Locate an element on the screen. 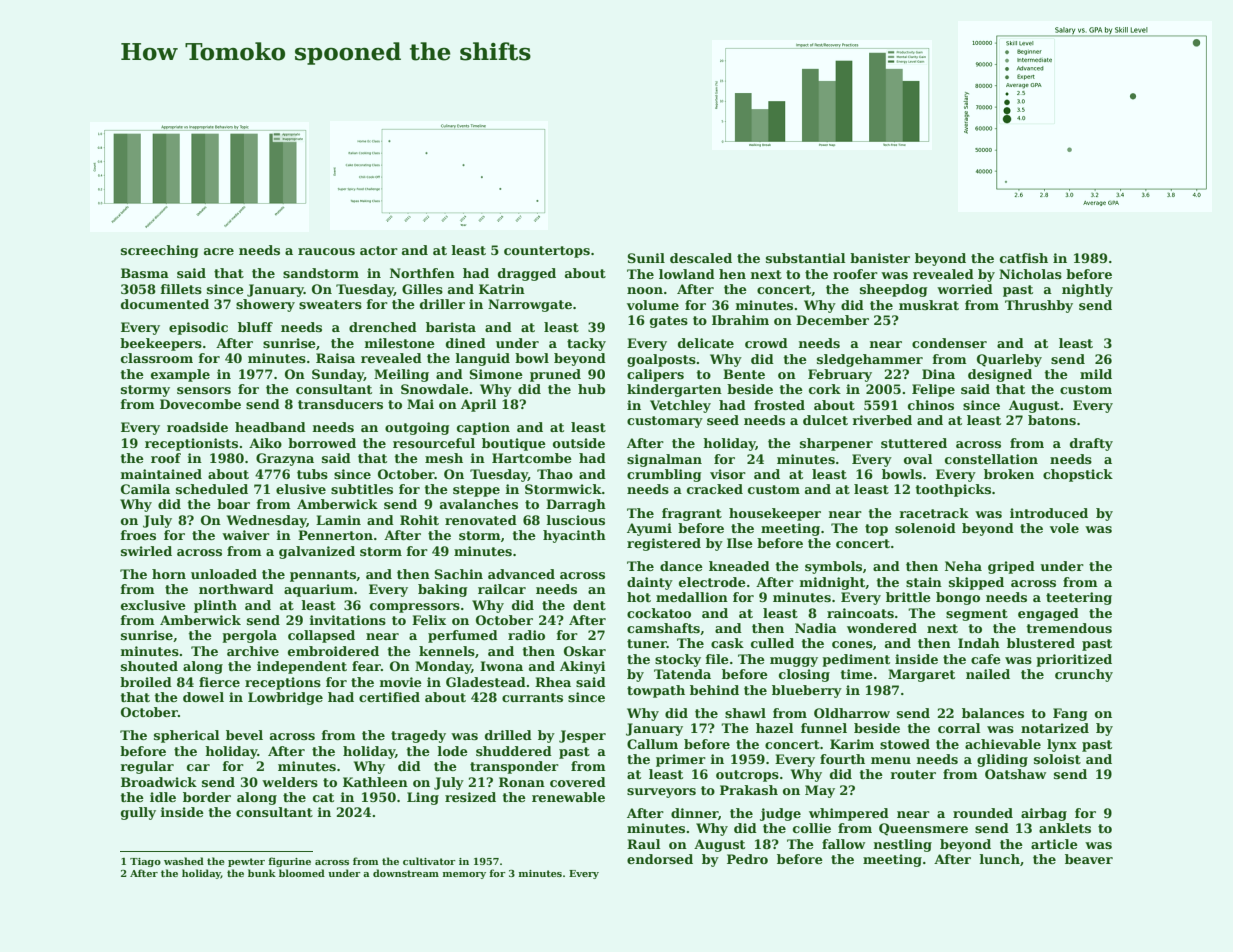 This screenshot has height=952, width=1233. medallion is located at coordinates (692, 597).
